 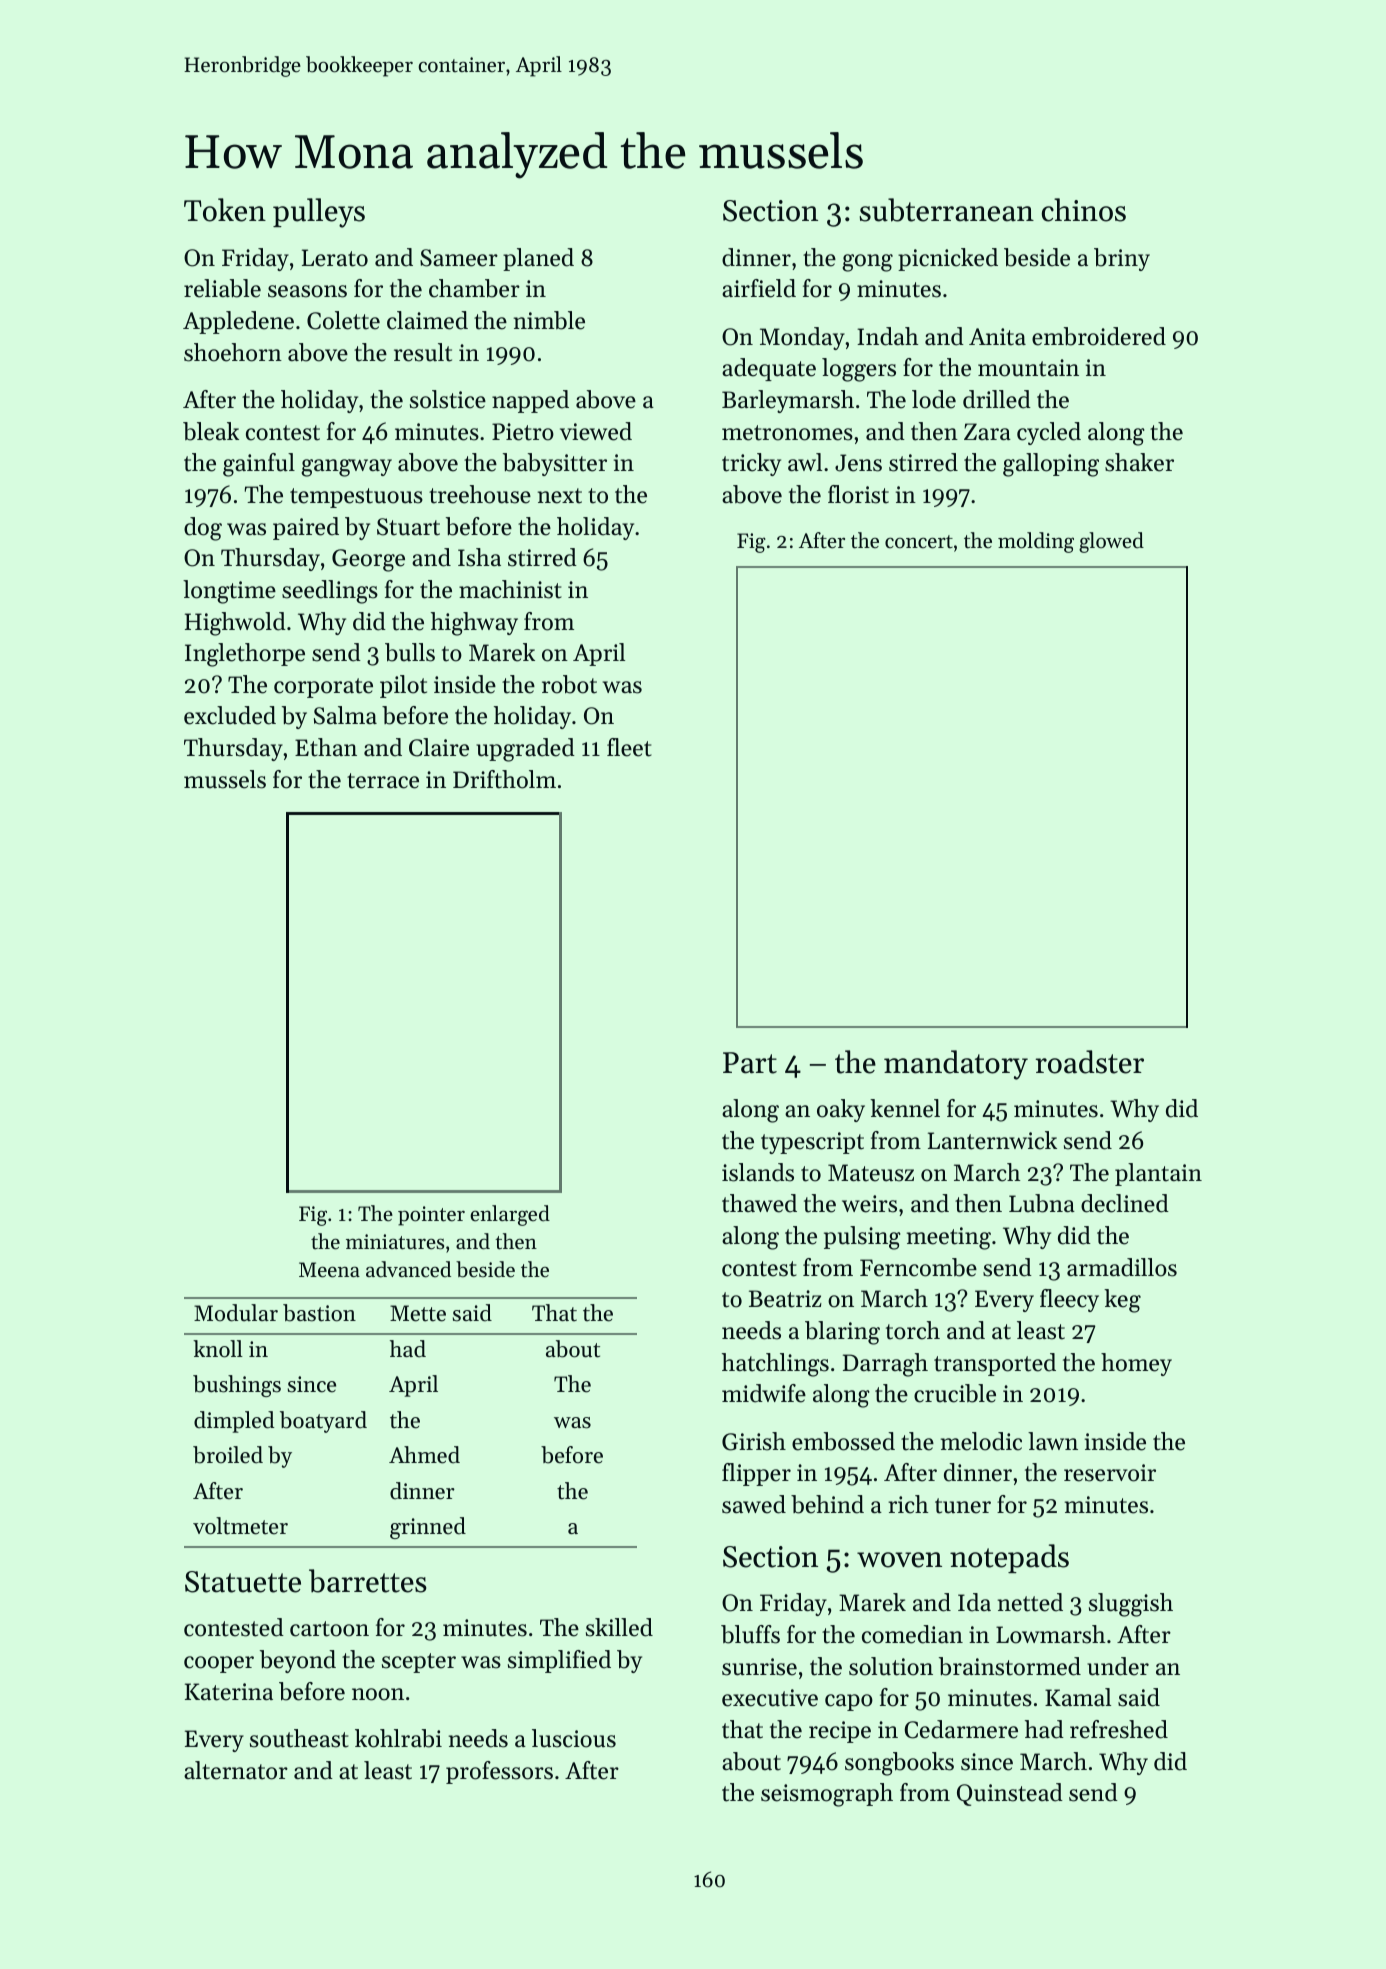 I want to click on reliable, so click(x=222, y=288).
